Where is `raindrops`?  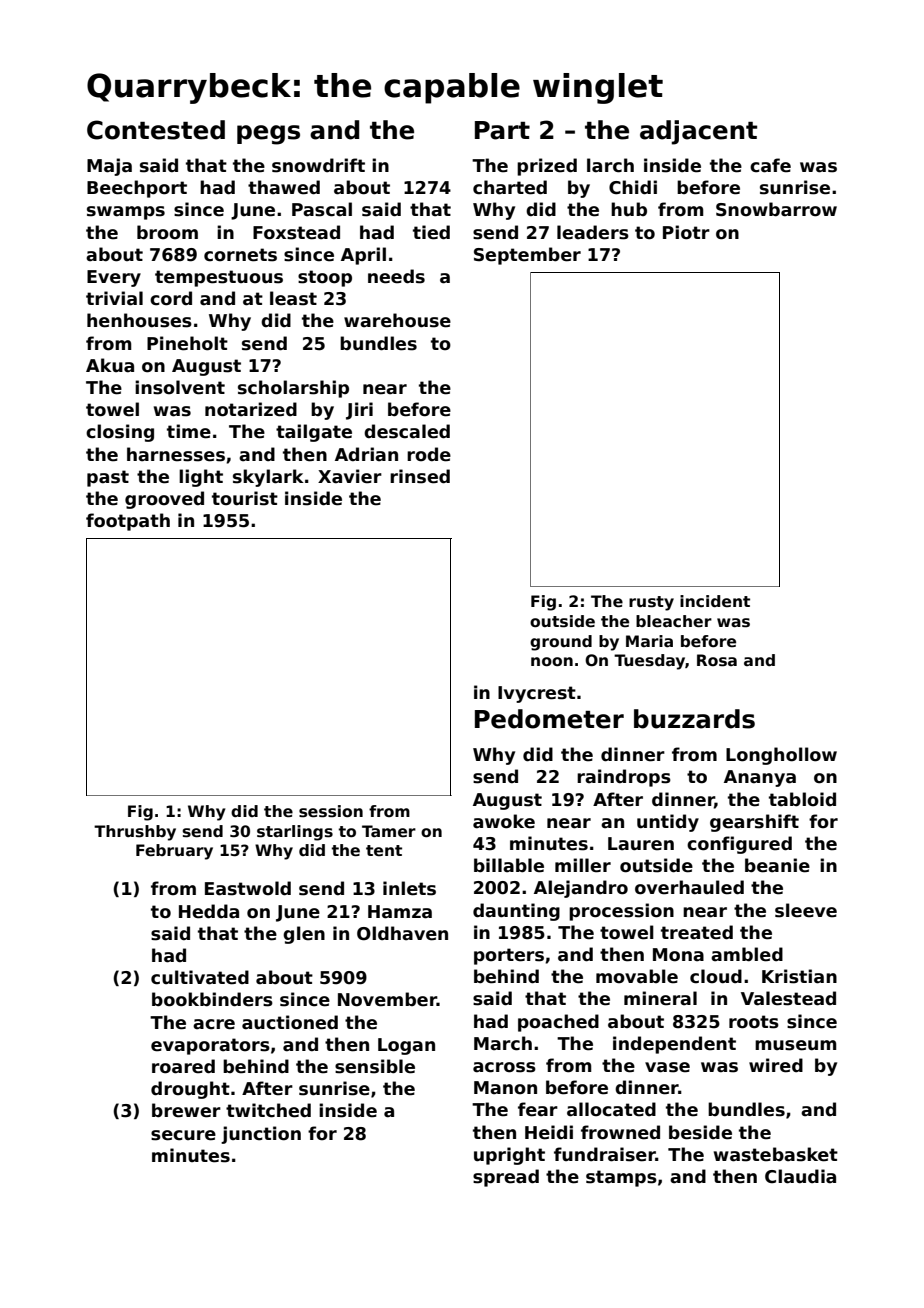
raindrops is located at coordinates (624, 778).
